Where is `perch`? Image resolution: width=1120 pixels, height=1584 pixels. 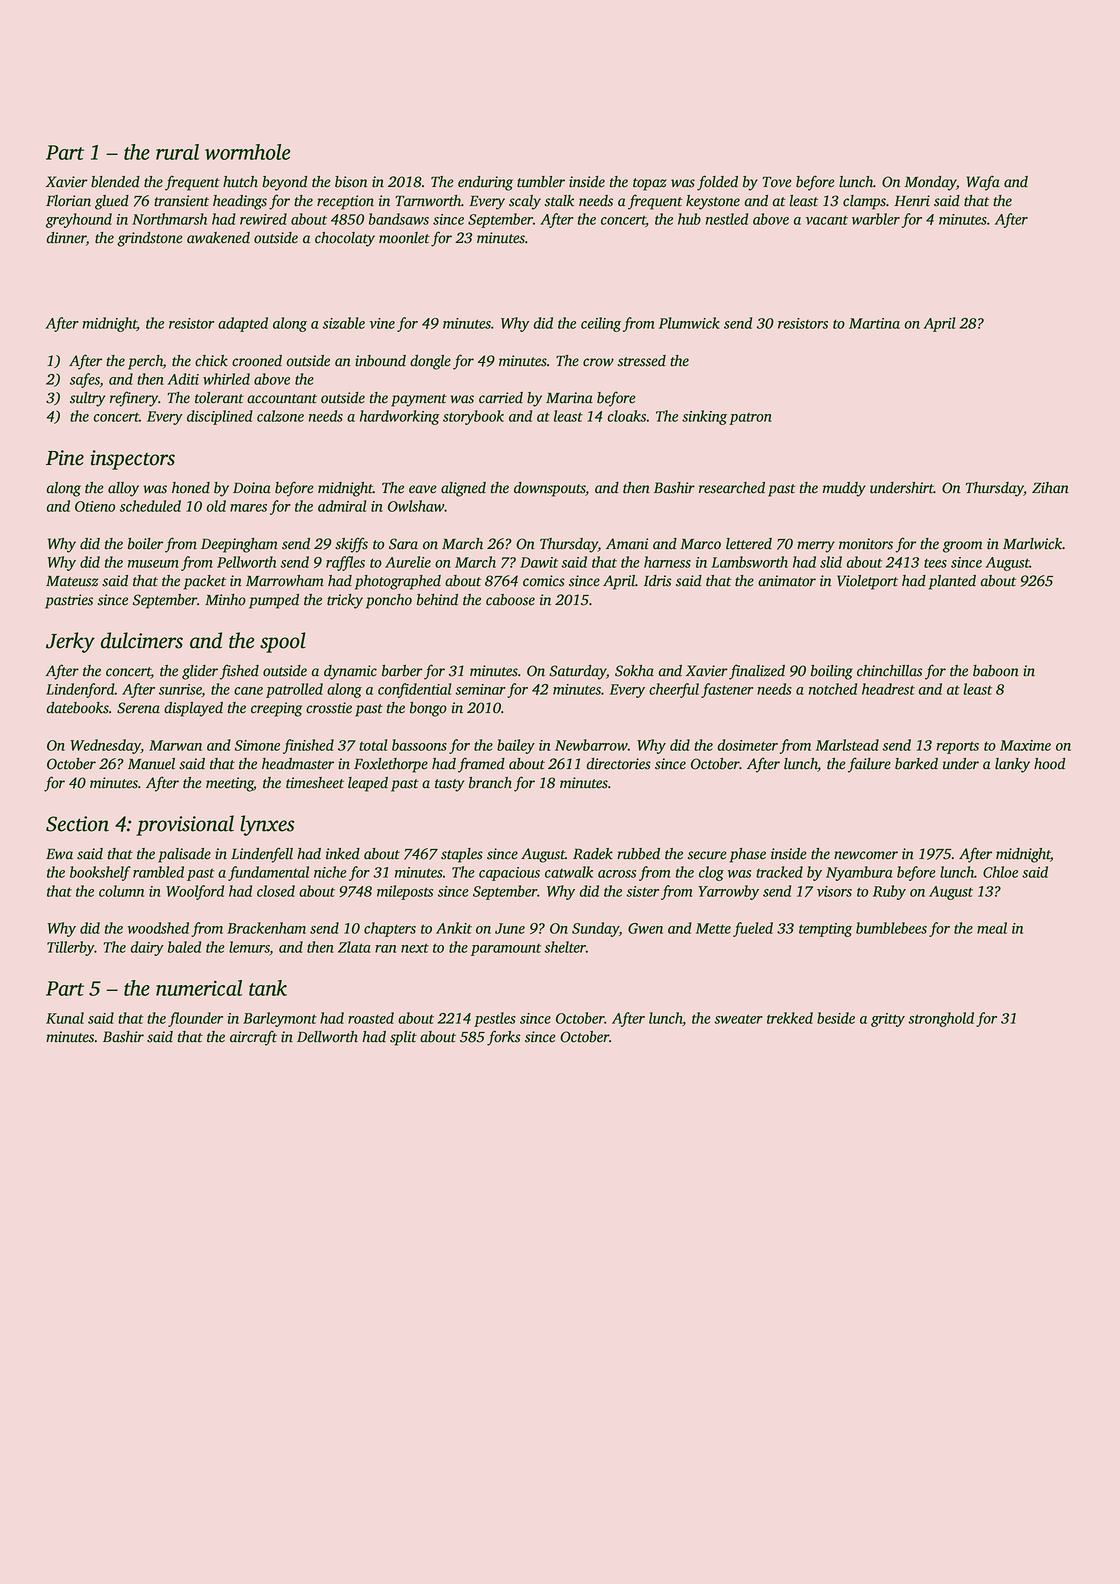 perch is located at coordinates (145, 362).
